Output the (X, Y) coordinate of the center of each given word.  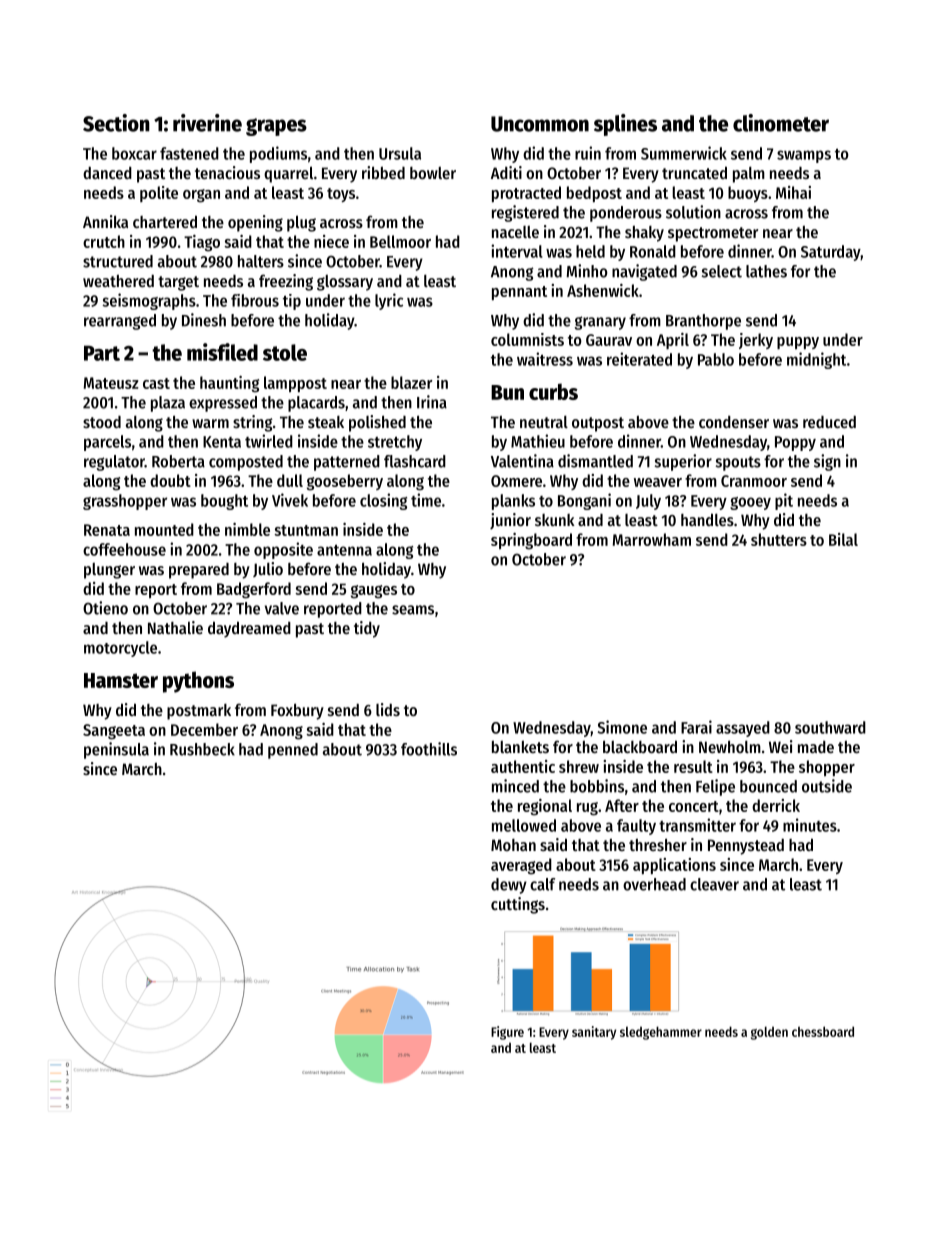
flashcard (415, 461)
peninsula (116, 750)
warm (210, 423)
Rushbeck (202, 749)
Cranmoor (754, 481)
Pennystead (746, 847)
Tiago (202, 243)
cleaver (714, 884)
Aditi (506, 172)
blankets (520, 747)
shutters (779, 539)
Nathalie (175, 627)
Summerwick (684, 153)
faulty (636, 827)
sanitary (594, 1033)
